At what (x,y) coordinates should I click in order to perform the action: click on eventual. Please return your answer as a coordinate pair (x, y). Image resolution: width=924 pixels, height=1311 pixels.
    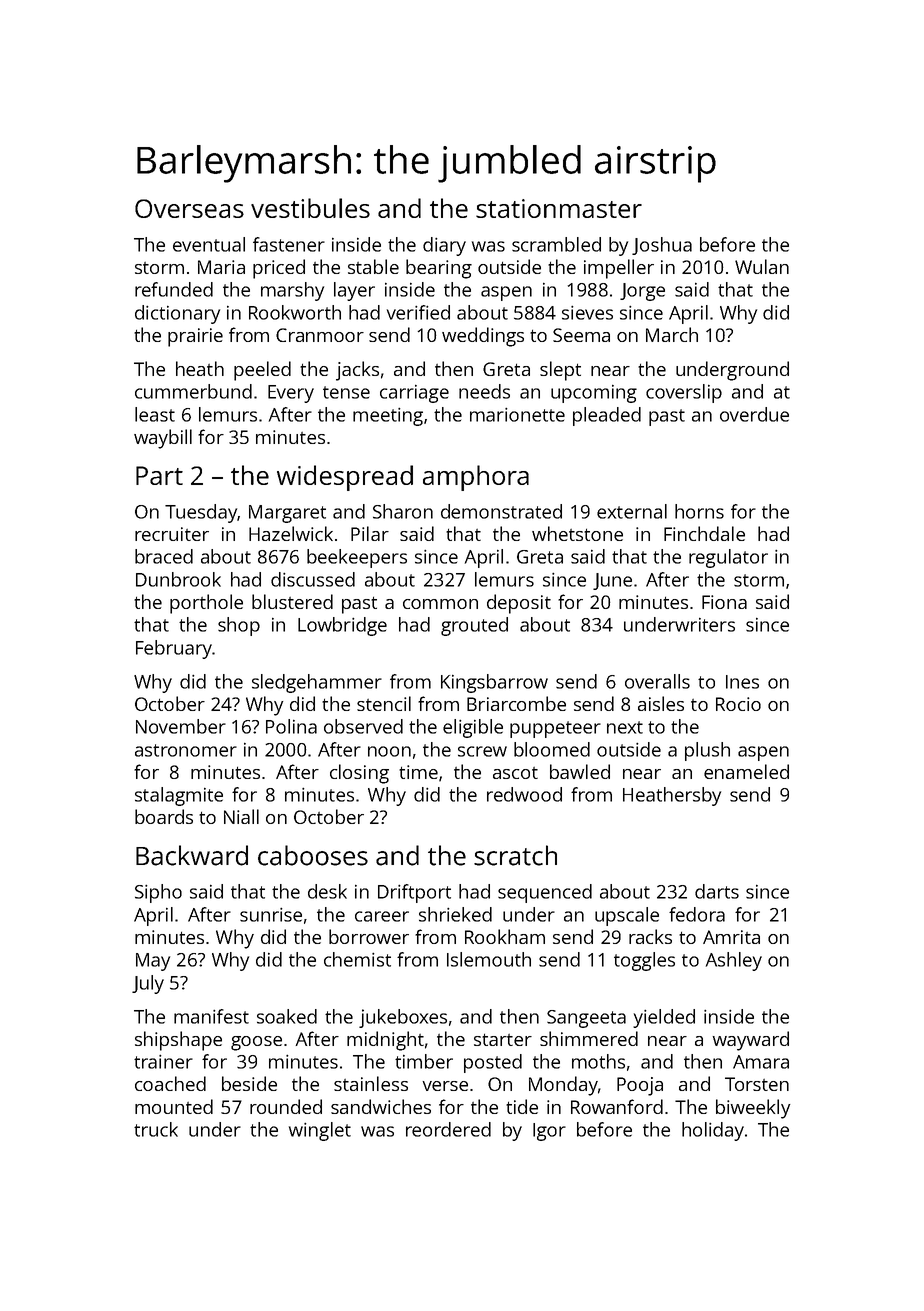
    Looking at the image, I should click on (209, 244).
